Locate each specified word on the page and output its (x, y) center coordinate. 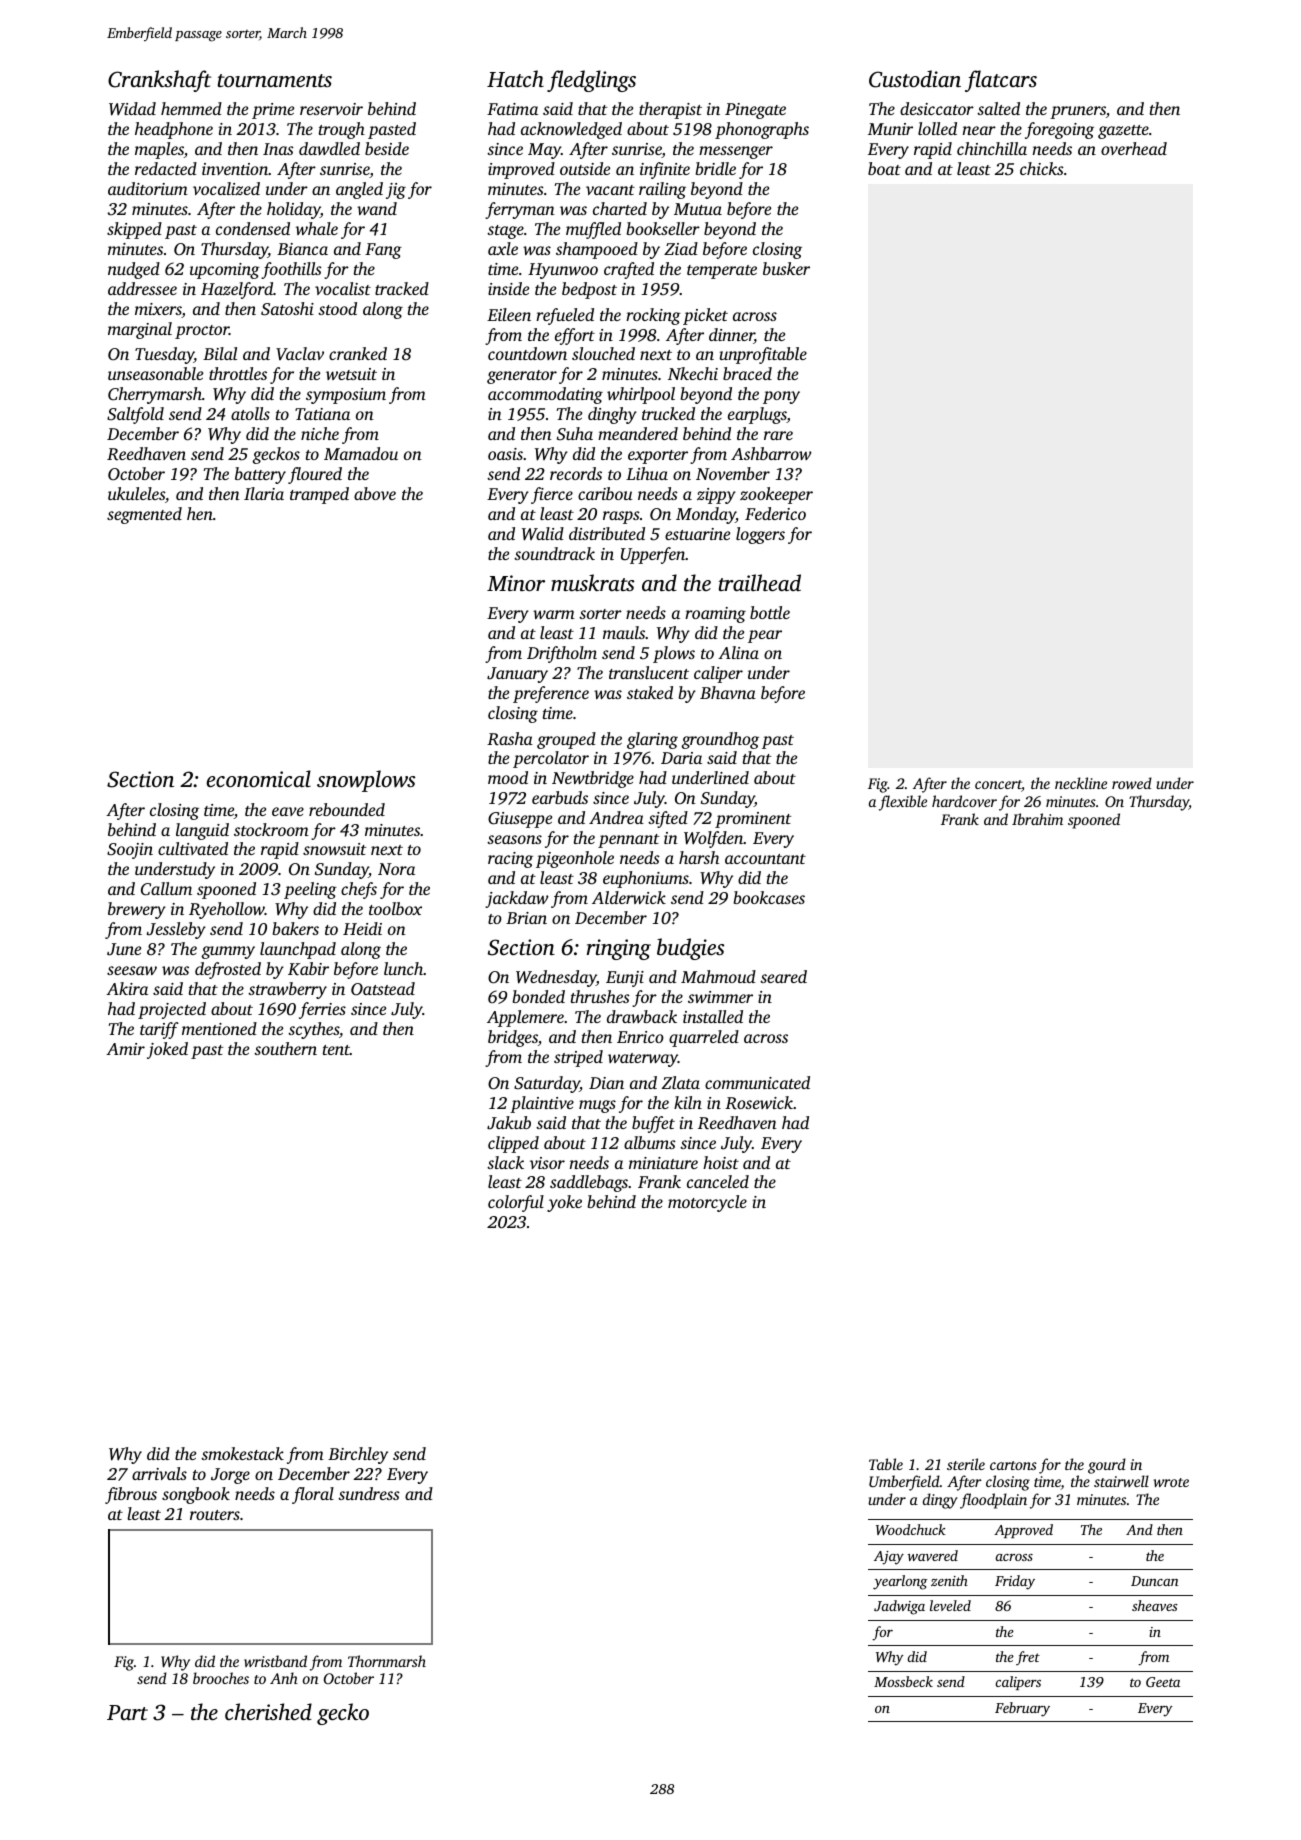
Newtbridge (593, 779)
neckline (1081, 783)
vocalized (226, 188)
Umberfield (904, 1483)
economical (258, 778)
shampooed (597, 250)
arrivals (159, 1473)
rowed (1132, 783)
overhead (1134, 148)
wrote (1171, 1482)
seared (783, 976)
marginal (140, 330)
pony (781, 397)
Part (127, 1712)
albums (650, 1142)
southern (285, 1048)
